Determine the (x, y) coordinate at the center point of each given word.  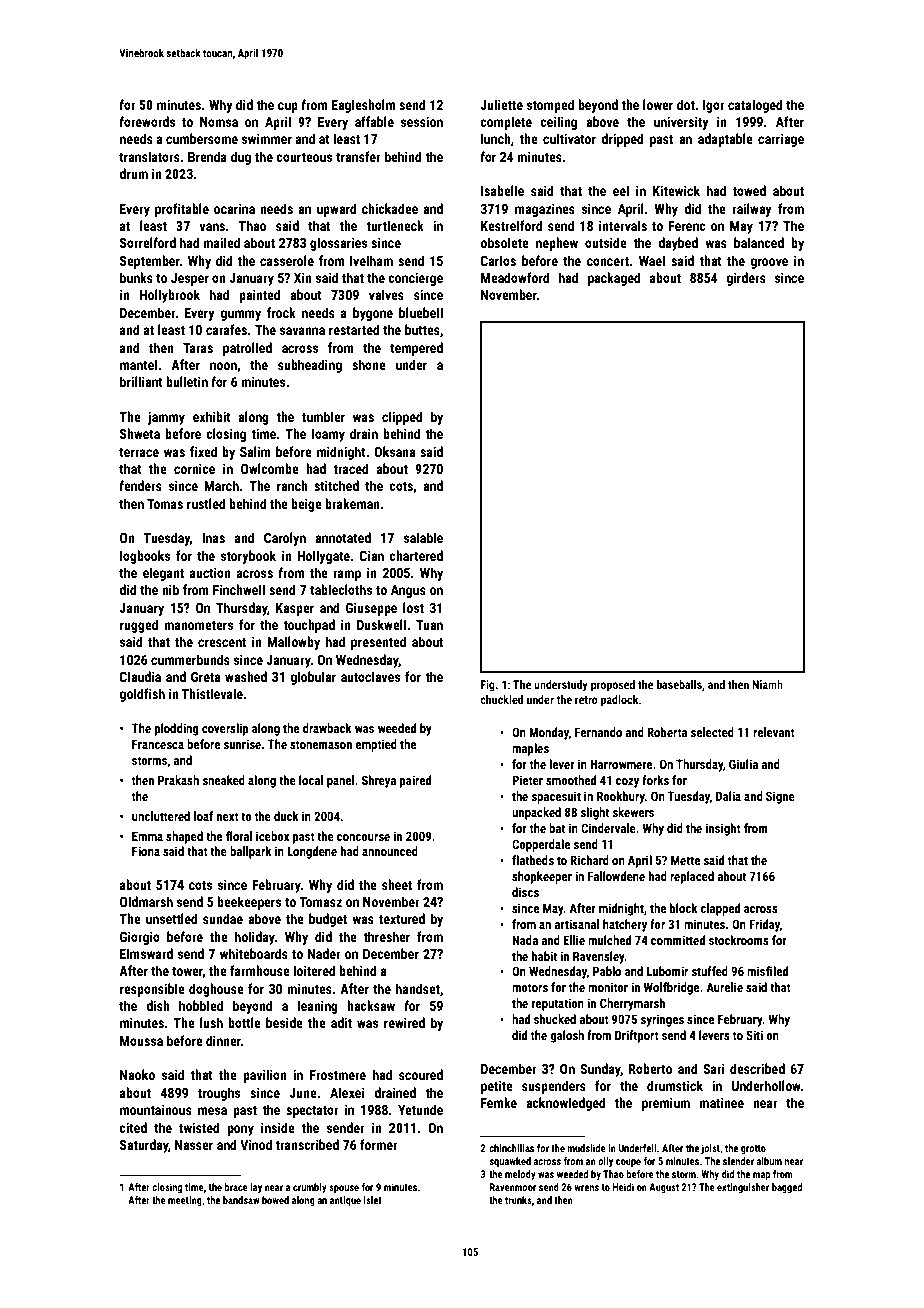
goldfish (142, 695)
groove (769, 263)
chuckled (501, 699)
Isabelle (502, 190)
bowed (275, 1200)
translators (149, 156)
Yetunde (420, 1109)
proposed (613, 686)
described (757, 1068)
